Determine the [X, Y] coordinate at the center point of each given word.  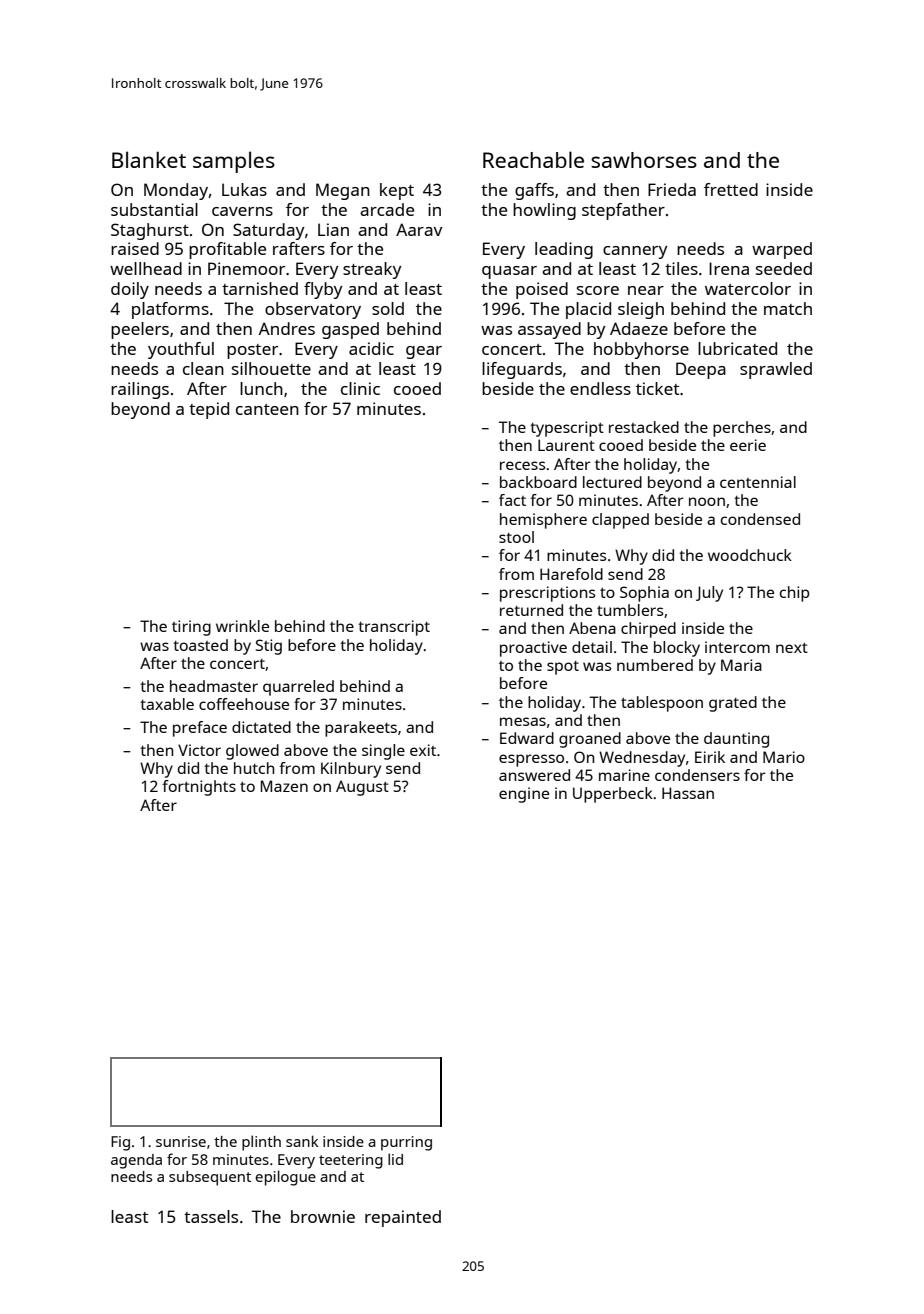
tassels [211, 1216]
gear [424, 352]
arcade [387, 209]
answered [534, 775]
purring [406, 1143]
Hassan [688, 793]
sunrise [181, 1141]
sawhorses [644, 160]
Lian [333, 229]
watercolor [748, 288]
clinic [360, 388]
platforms [170, 310]
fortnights [199, 788]
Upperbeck [613, 795]
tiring [191, 628]
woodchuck [750, 555]
